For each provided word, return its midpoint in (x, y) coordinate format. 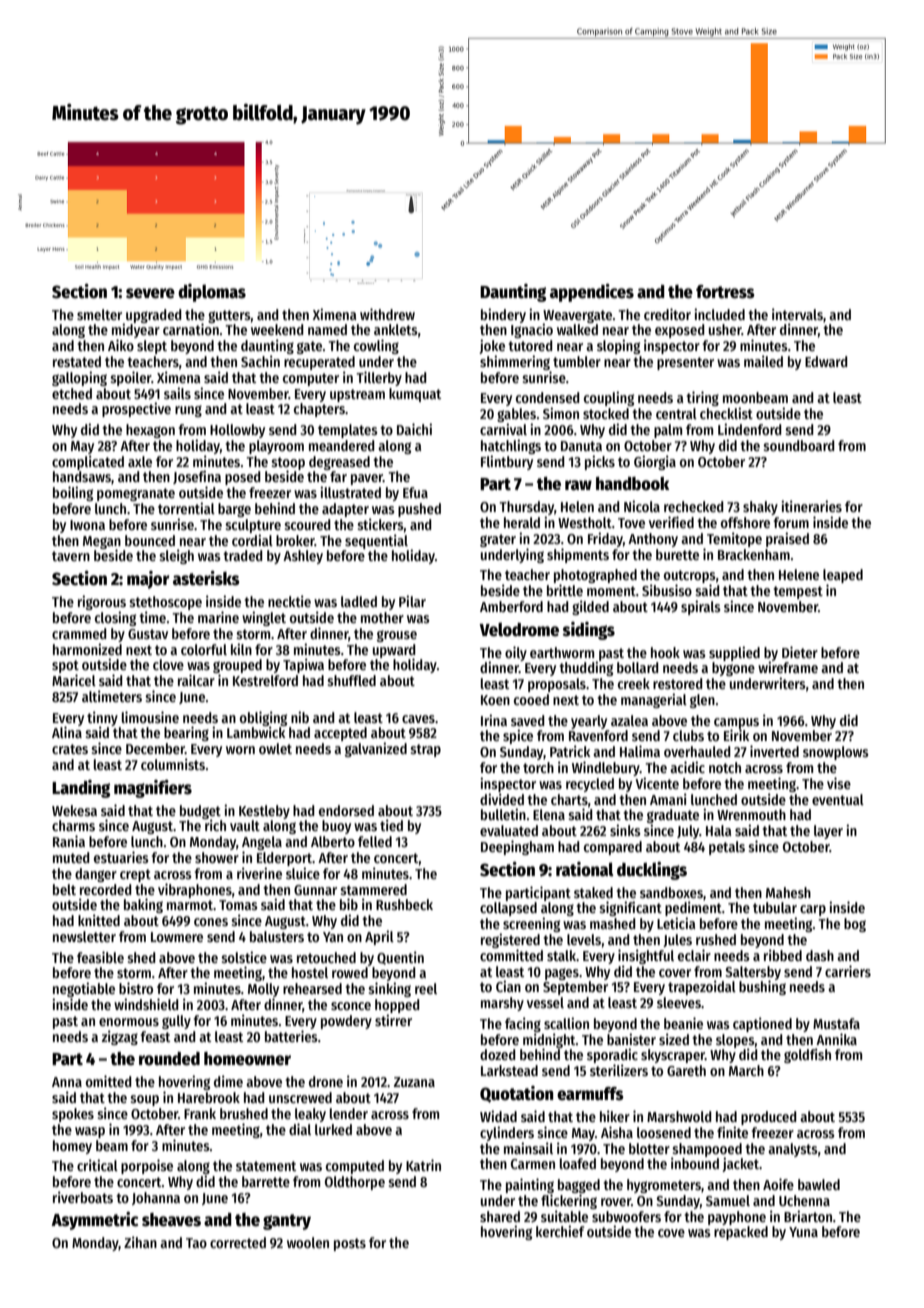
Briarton (808, 1216)
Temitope (734, 539)
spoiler (130, 378)
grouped (237, 666)
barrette (266, 1181)
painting (530, 1185)
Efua (415, 492)
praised (787, 539)
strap (425, 750)
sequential (376, 541)
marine (218, 617)
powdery (346, 1022)
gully (176, 1022)
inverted (774, 751)
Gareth (686, 1070)
